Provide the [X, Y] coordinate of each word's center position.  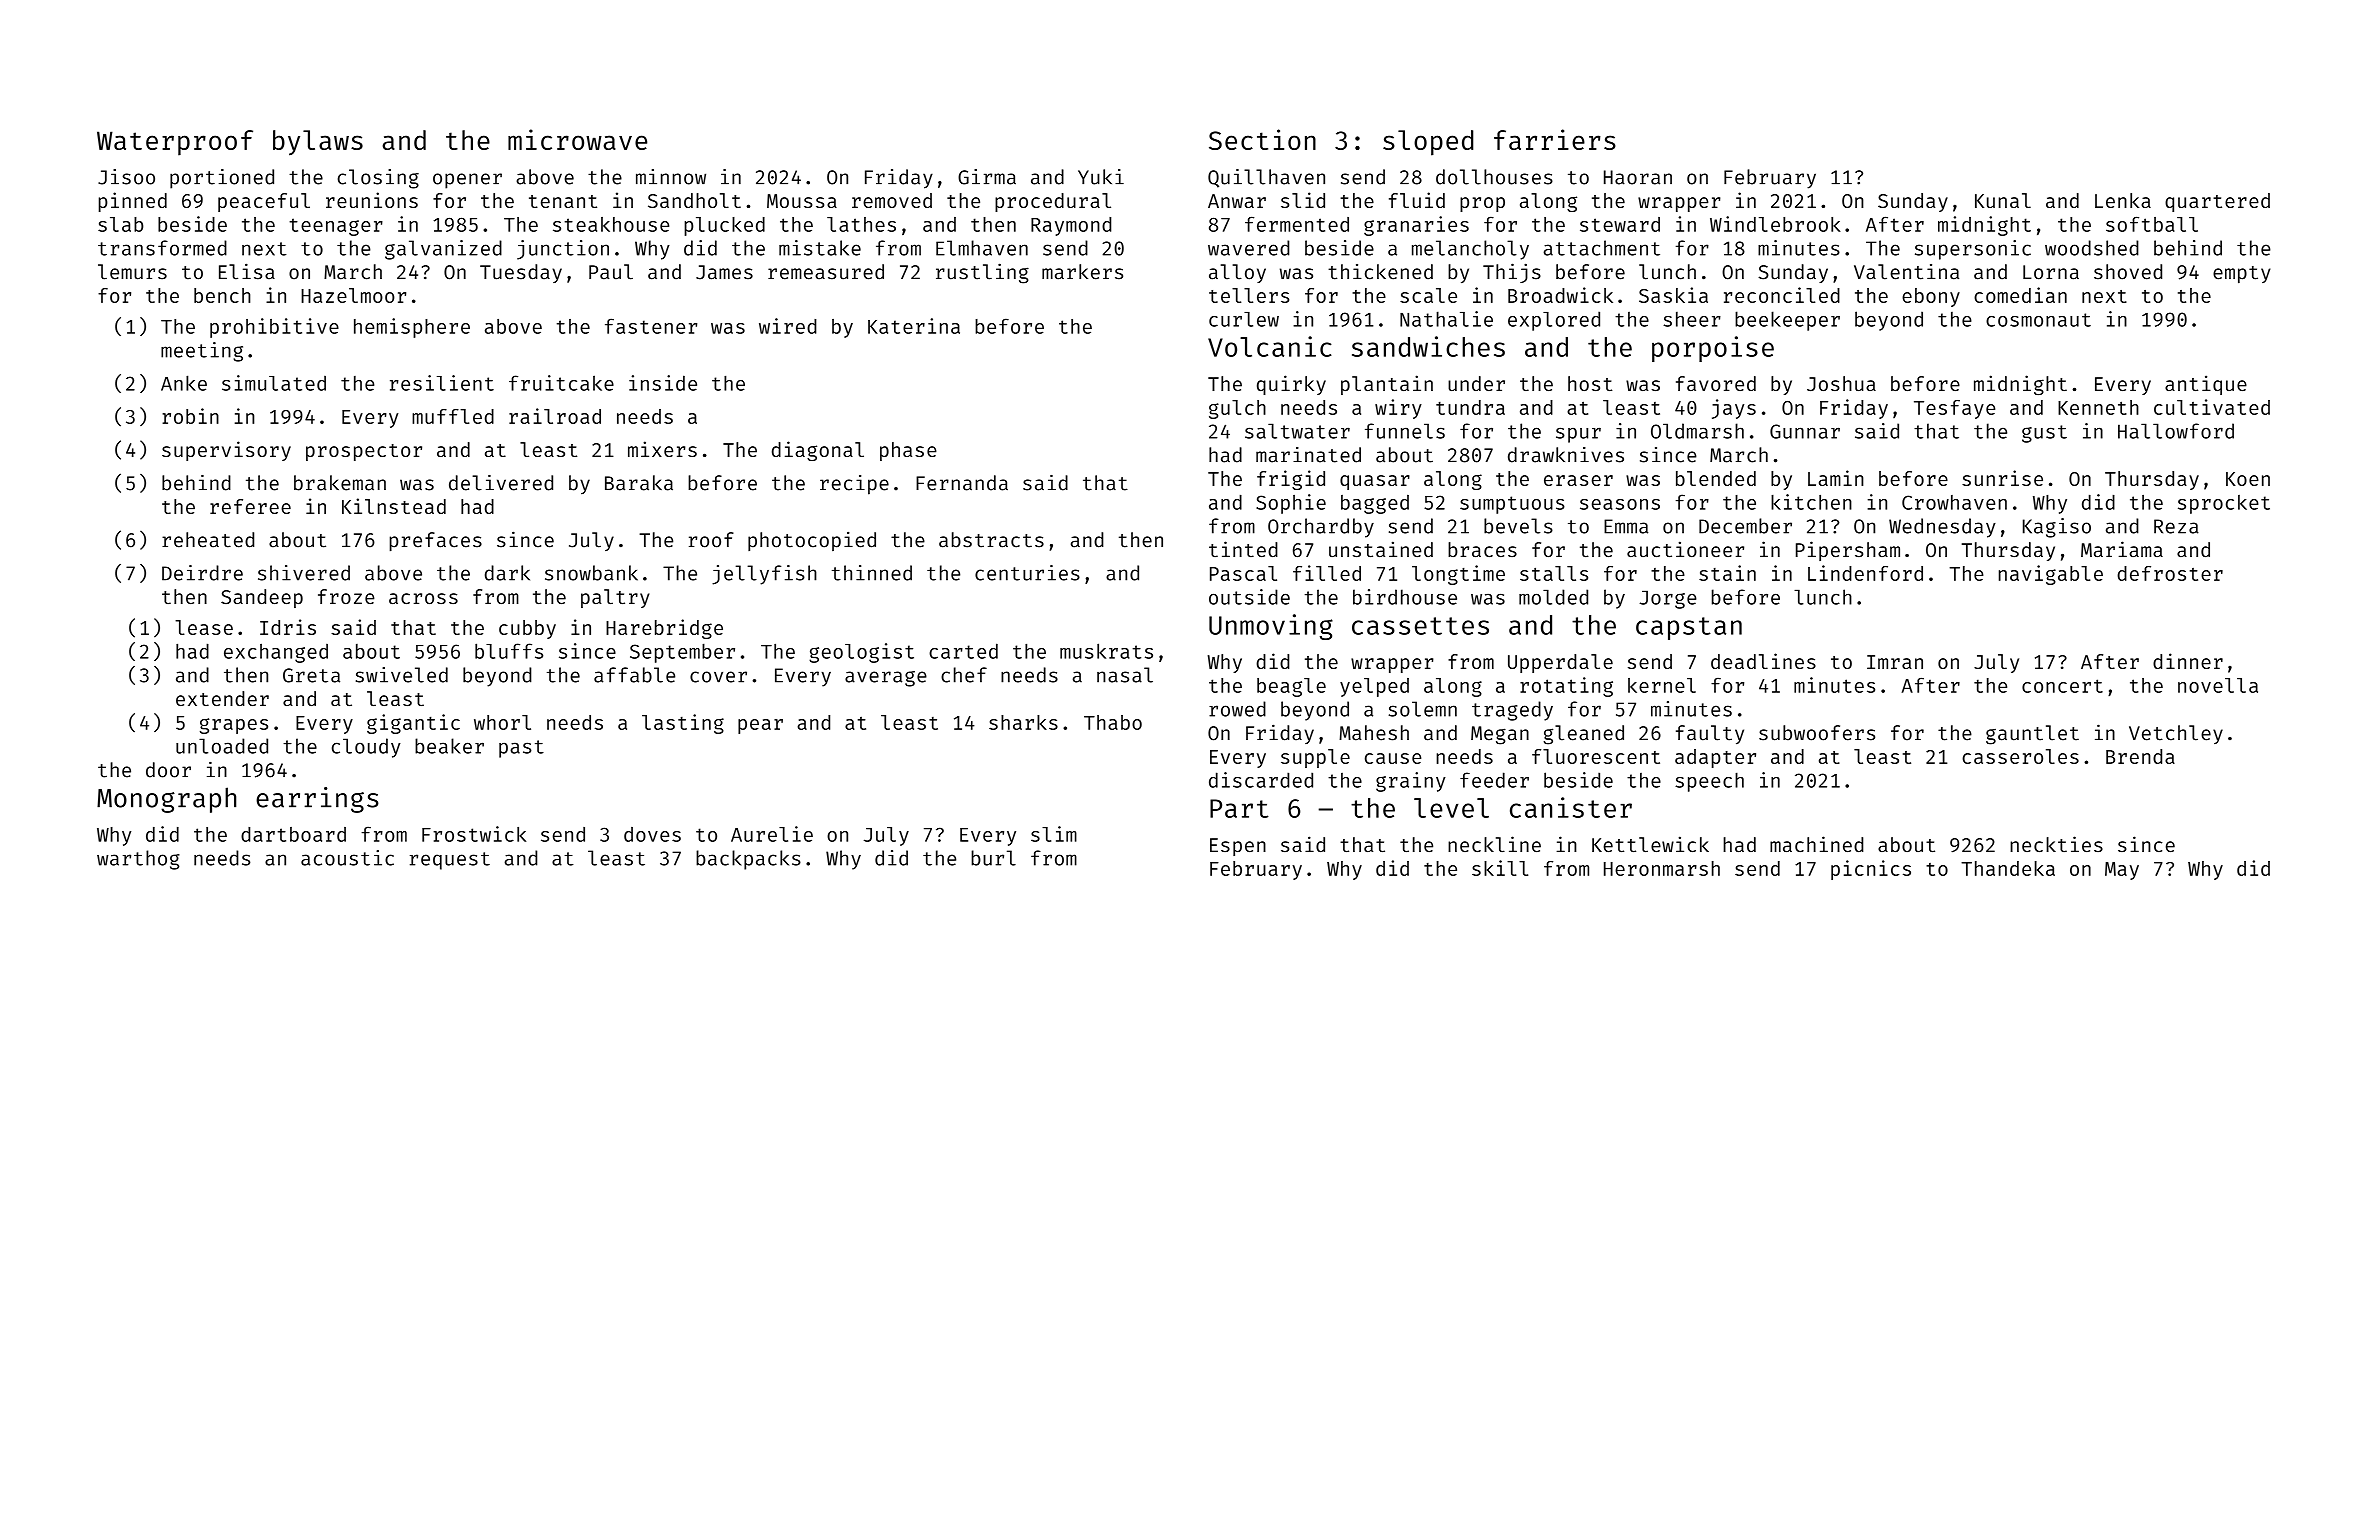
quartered [2217, 202]
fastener [651, 326]
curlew [1244, 319]
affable [634, 675]
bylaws [318, 143]
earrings [317, 800]
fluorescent [1596, 756]
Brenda [2140, 756]
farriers [1555, 139]
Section [1262, 139]
